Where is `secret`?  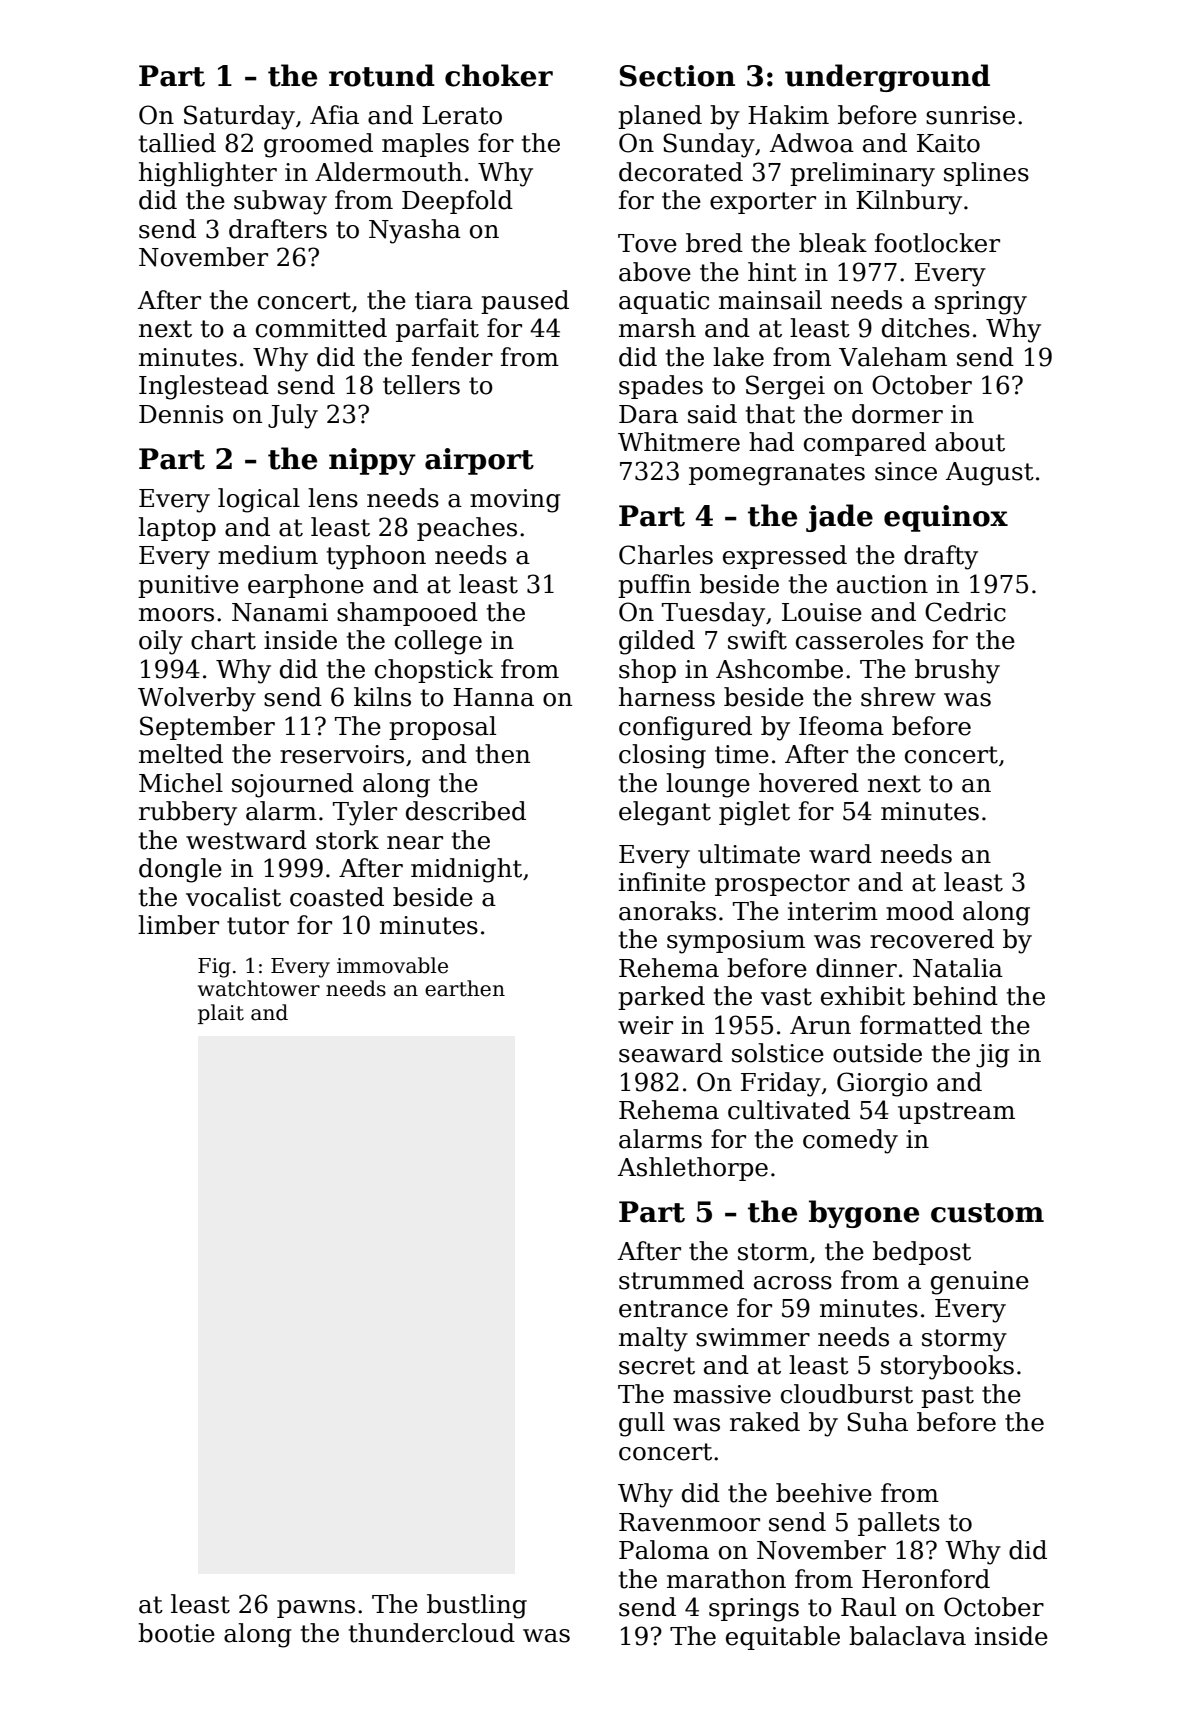
secret is located at coordinates (657, 1366).
